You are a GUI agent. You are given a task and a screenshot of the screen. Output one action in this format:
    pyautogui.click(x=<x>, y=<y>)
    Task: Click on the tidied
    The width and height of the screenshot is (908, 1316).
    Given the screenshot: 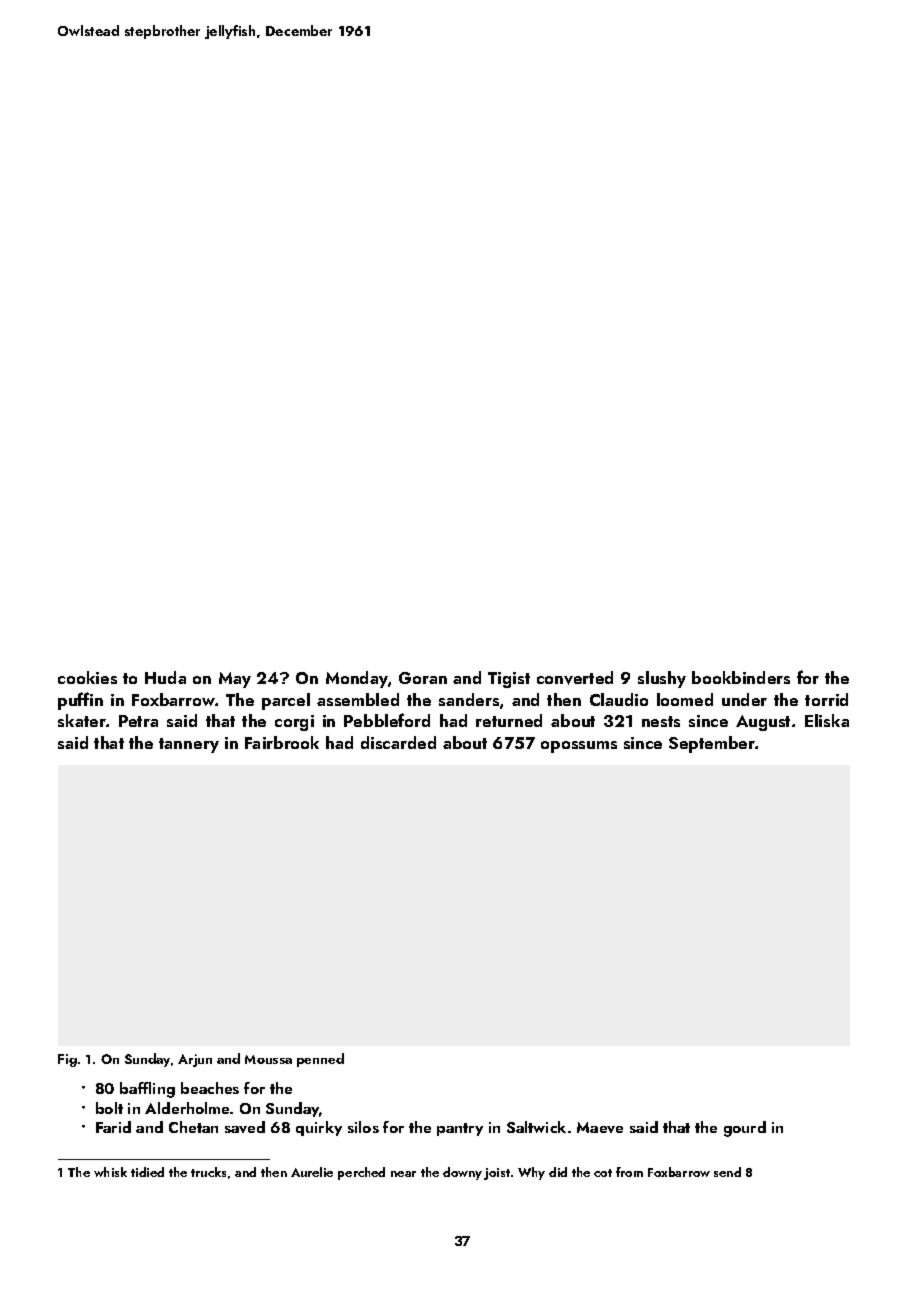 What is the action you would take?
    pyautogui.click(x=147, y=1172)
